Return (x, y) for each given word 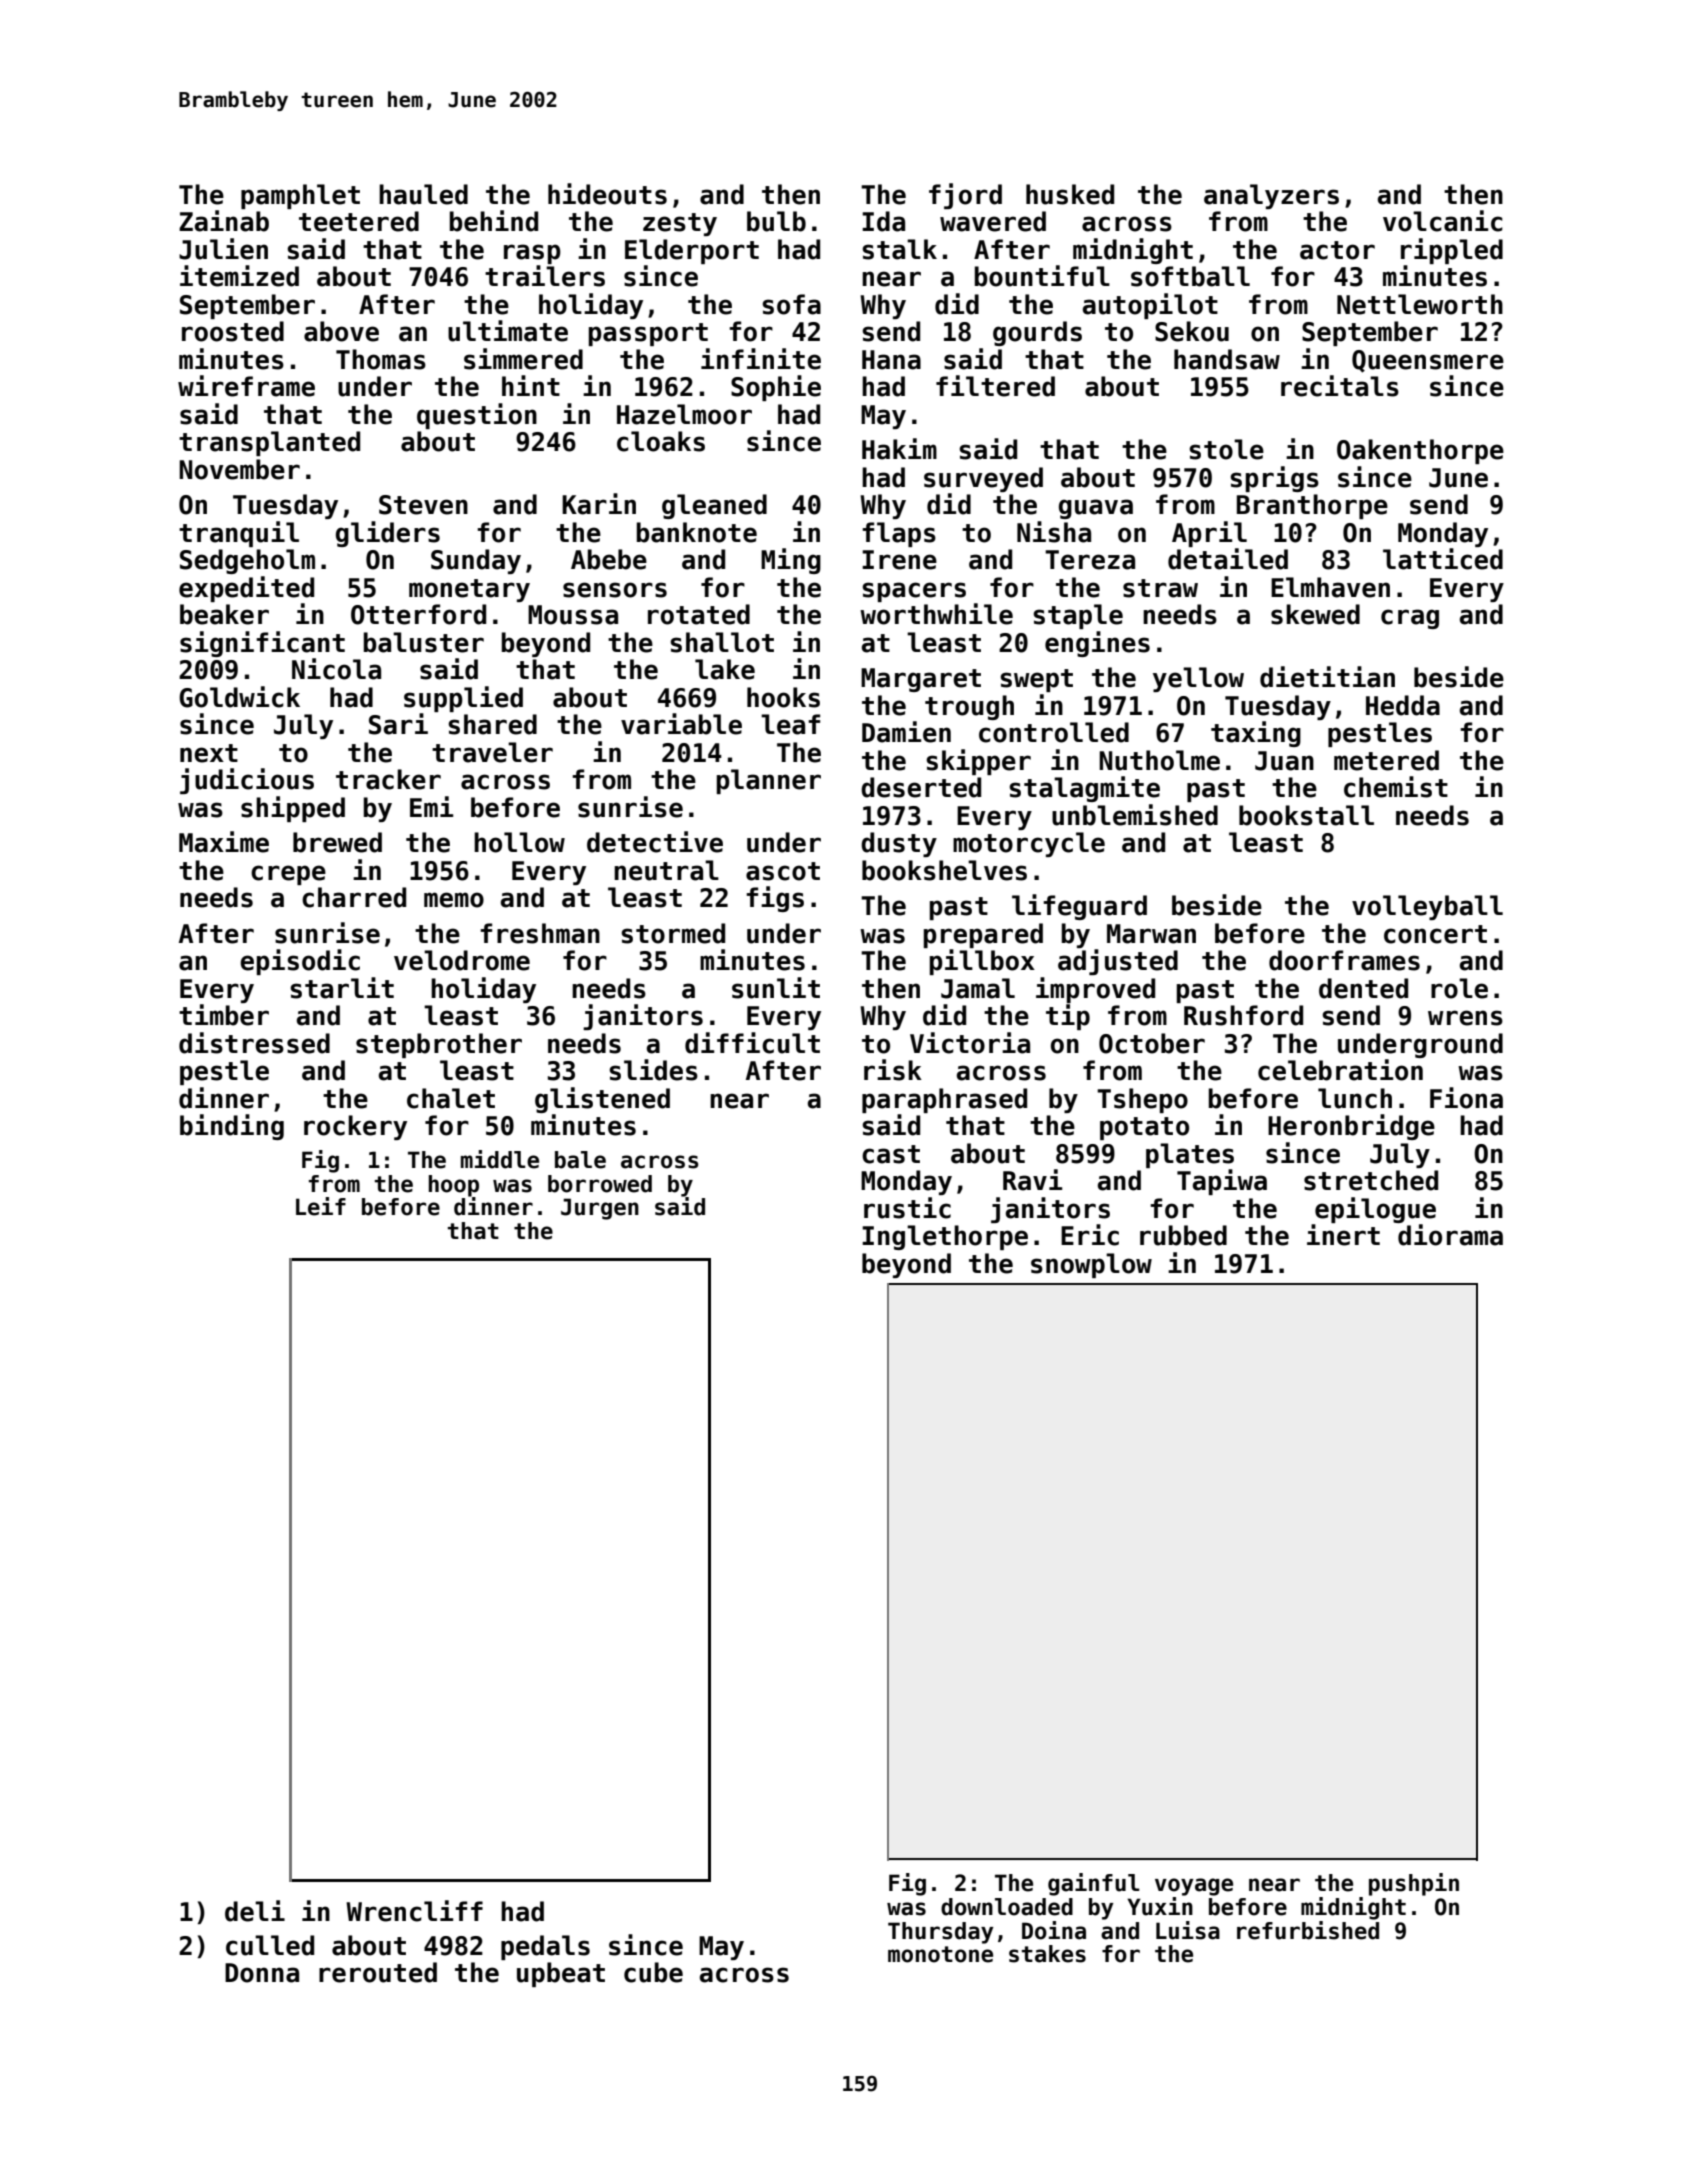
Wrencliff (414, 1911)
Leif (321, 1206)
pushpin (1414, 1884)
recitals (1340, 386)
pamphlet (300, 196)
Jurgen (600, 1209)
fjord (965, 196)
